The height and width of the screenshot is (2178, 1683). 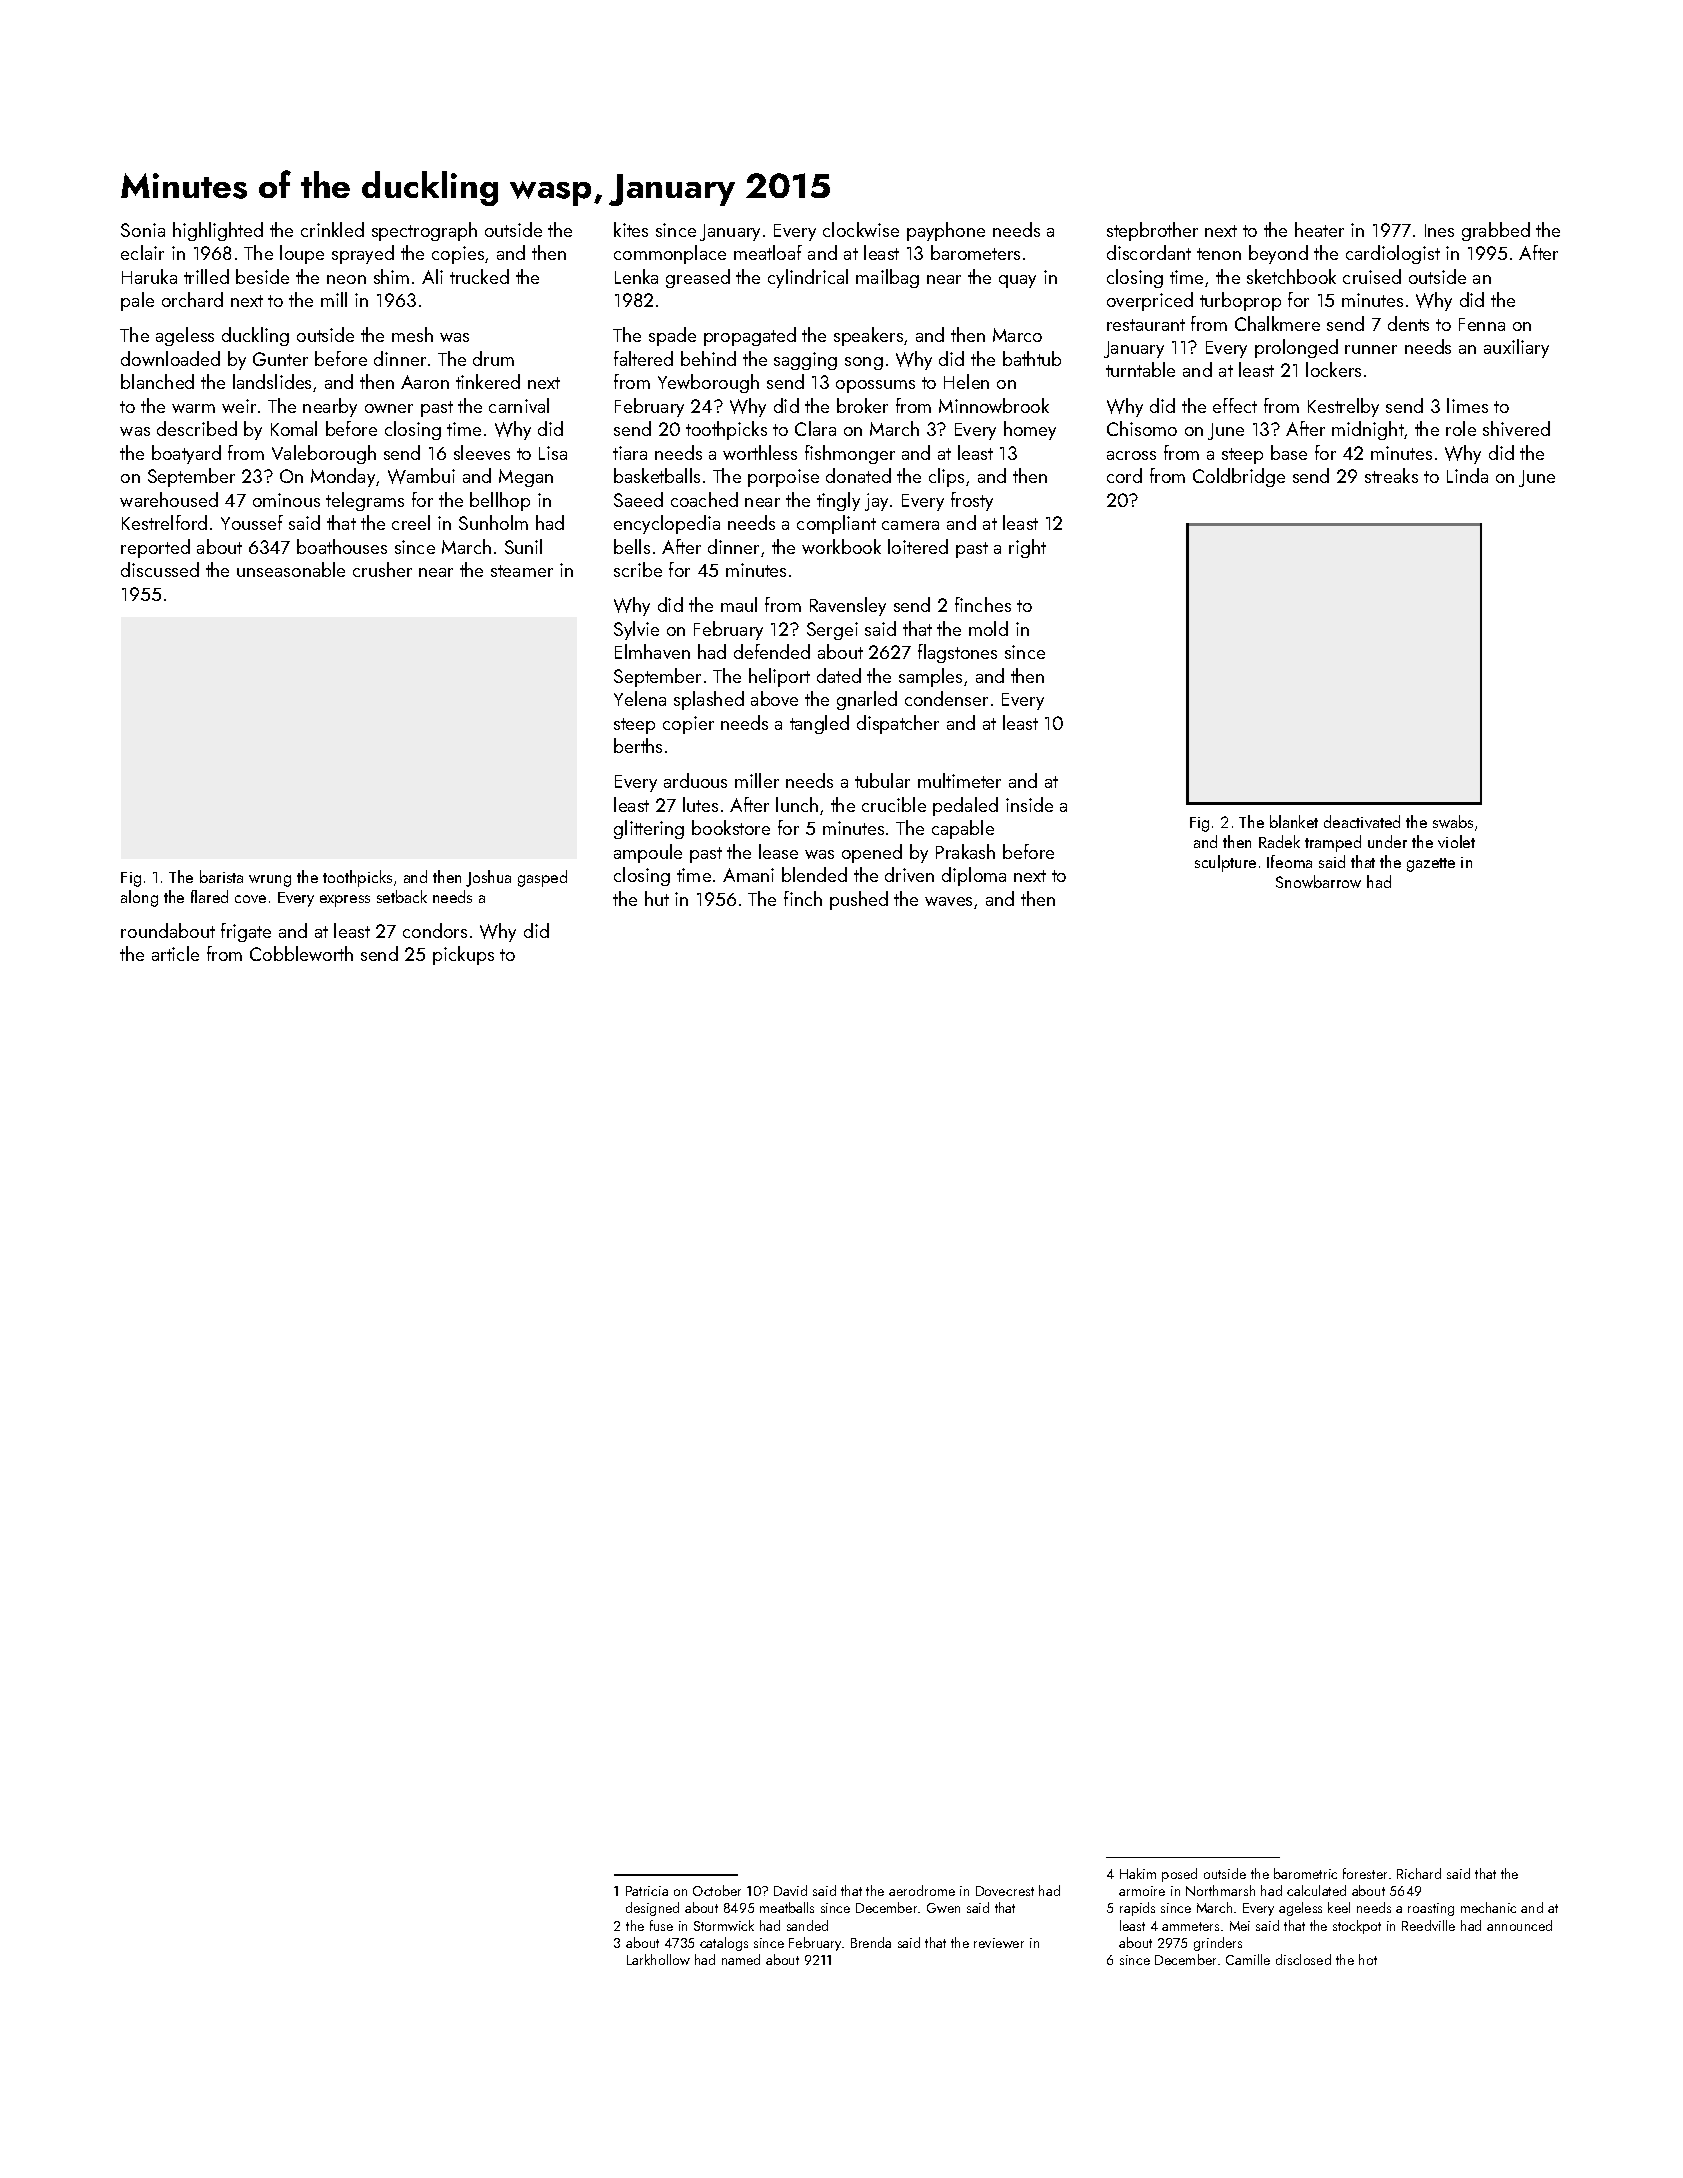 I want to click on Dovecrest, so click(x=1005, y=1891).
